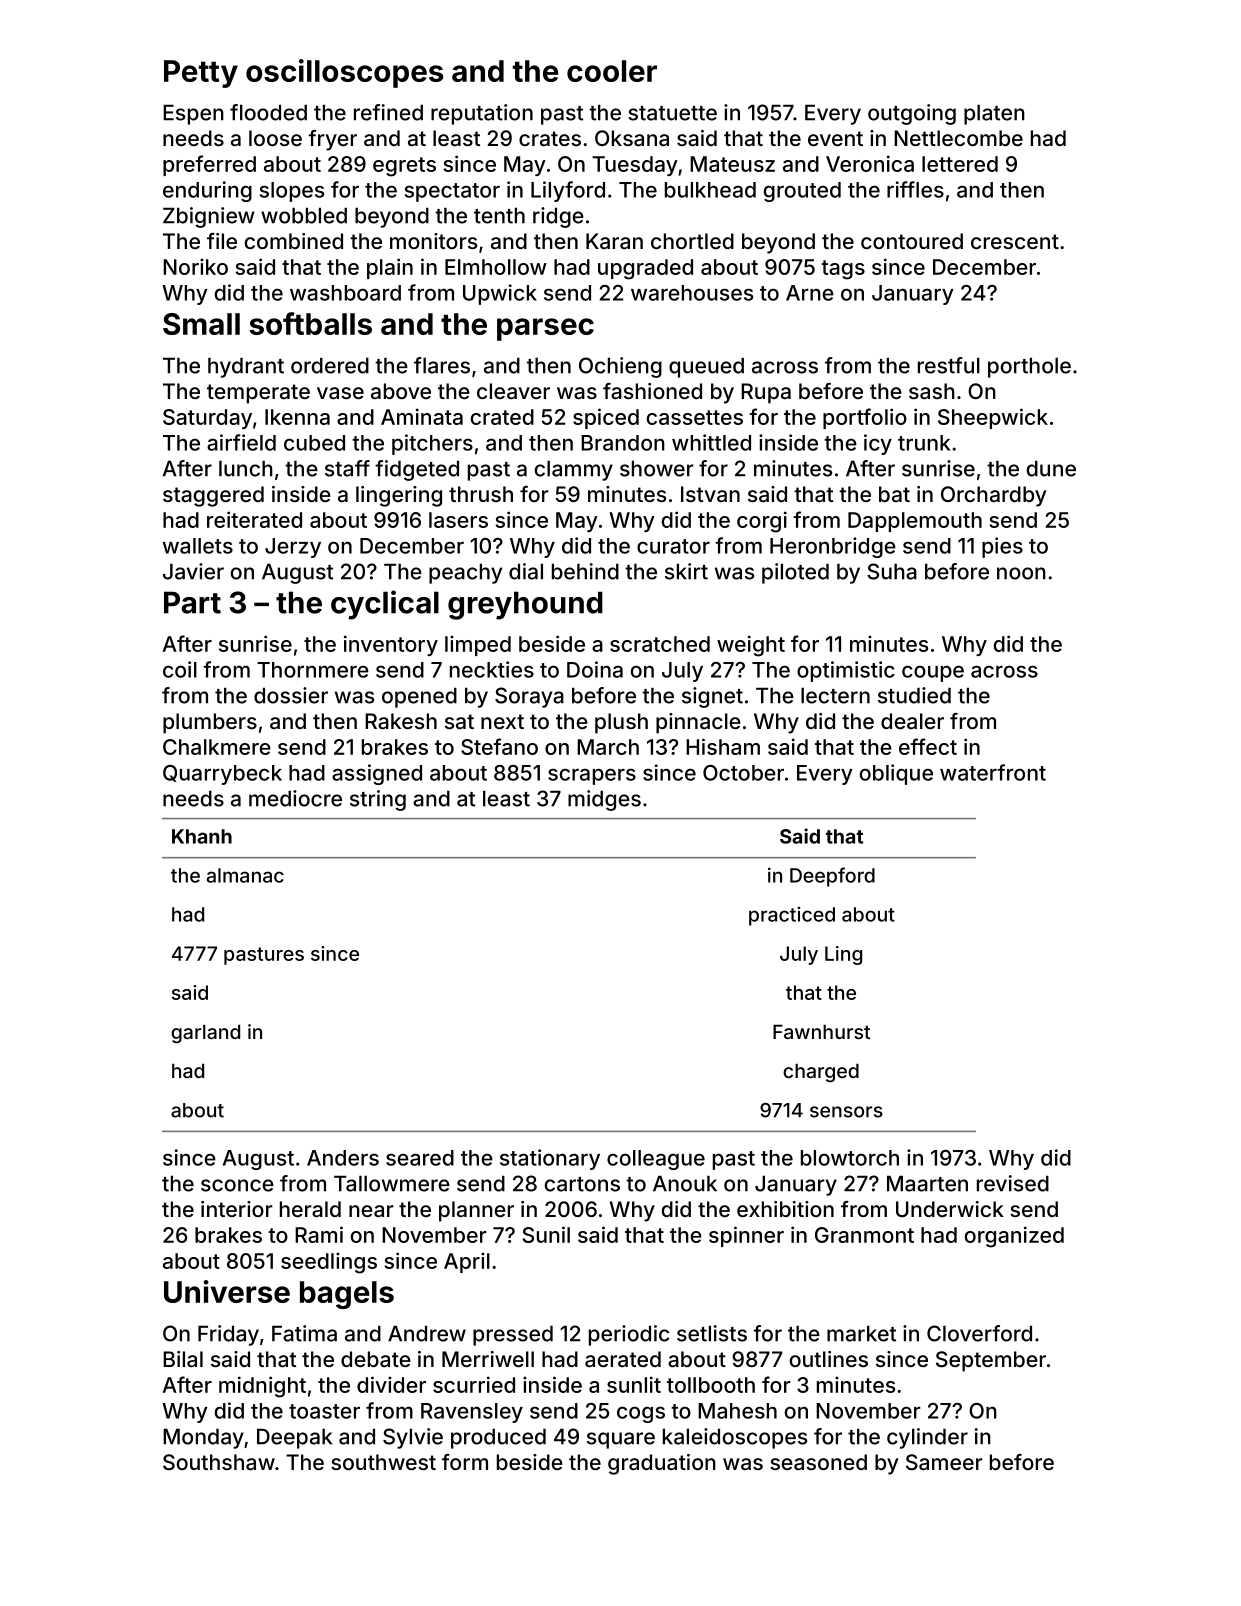 This screenshot has width=1241, height=1606. Describe the element at coordinates (832, 877) in the screenshot. I see `Deepford` at that location.
